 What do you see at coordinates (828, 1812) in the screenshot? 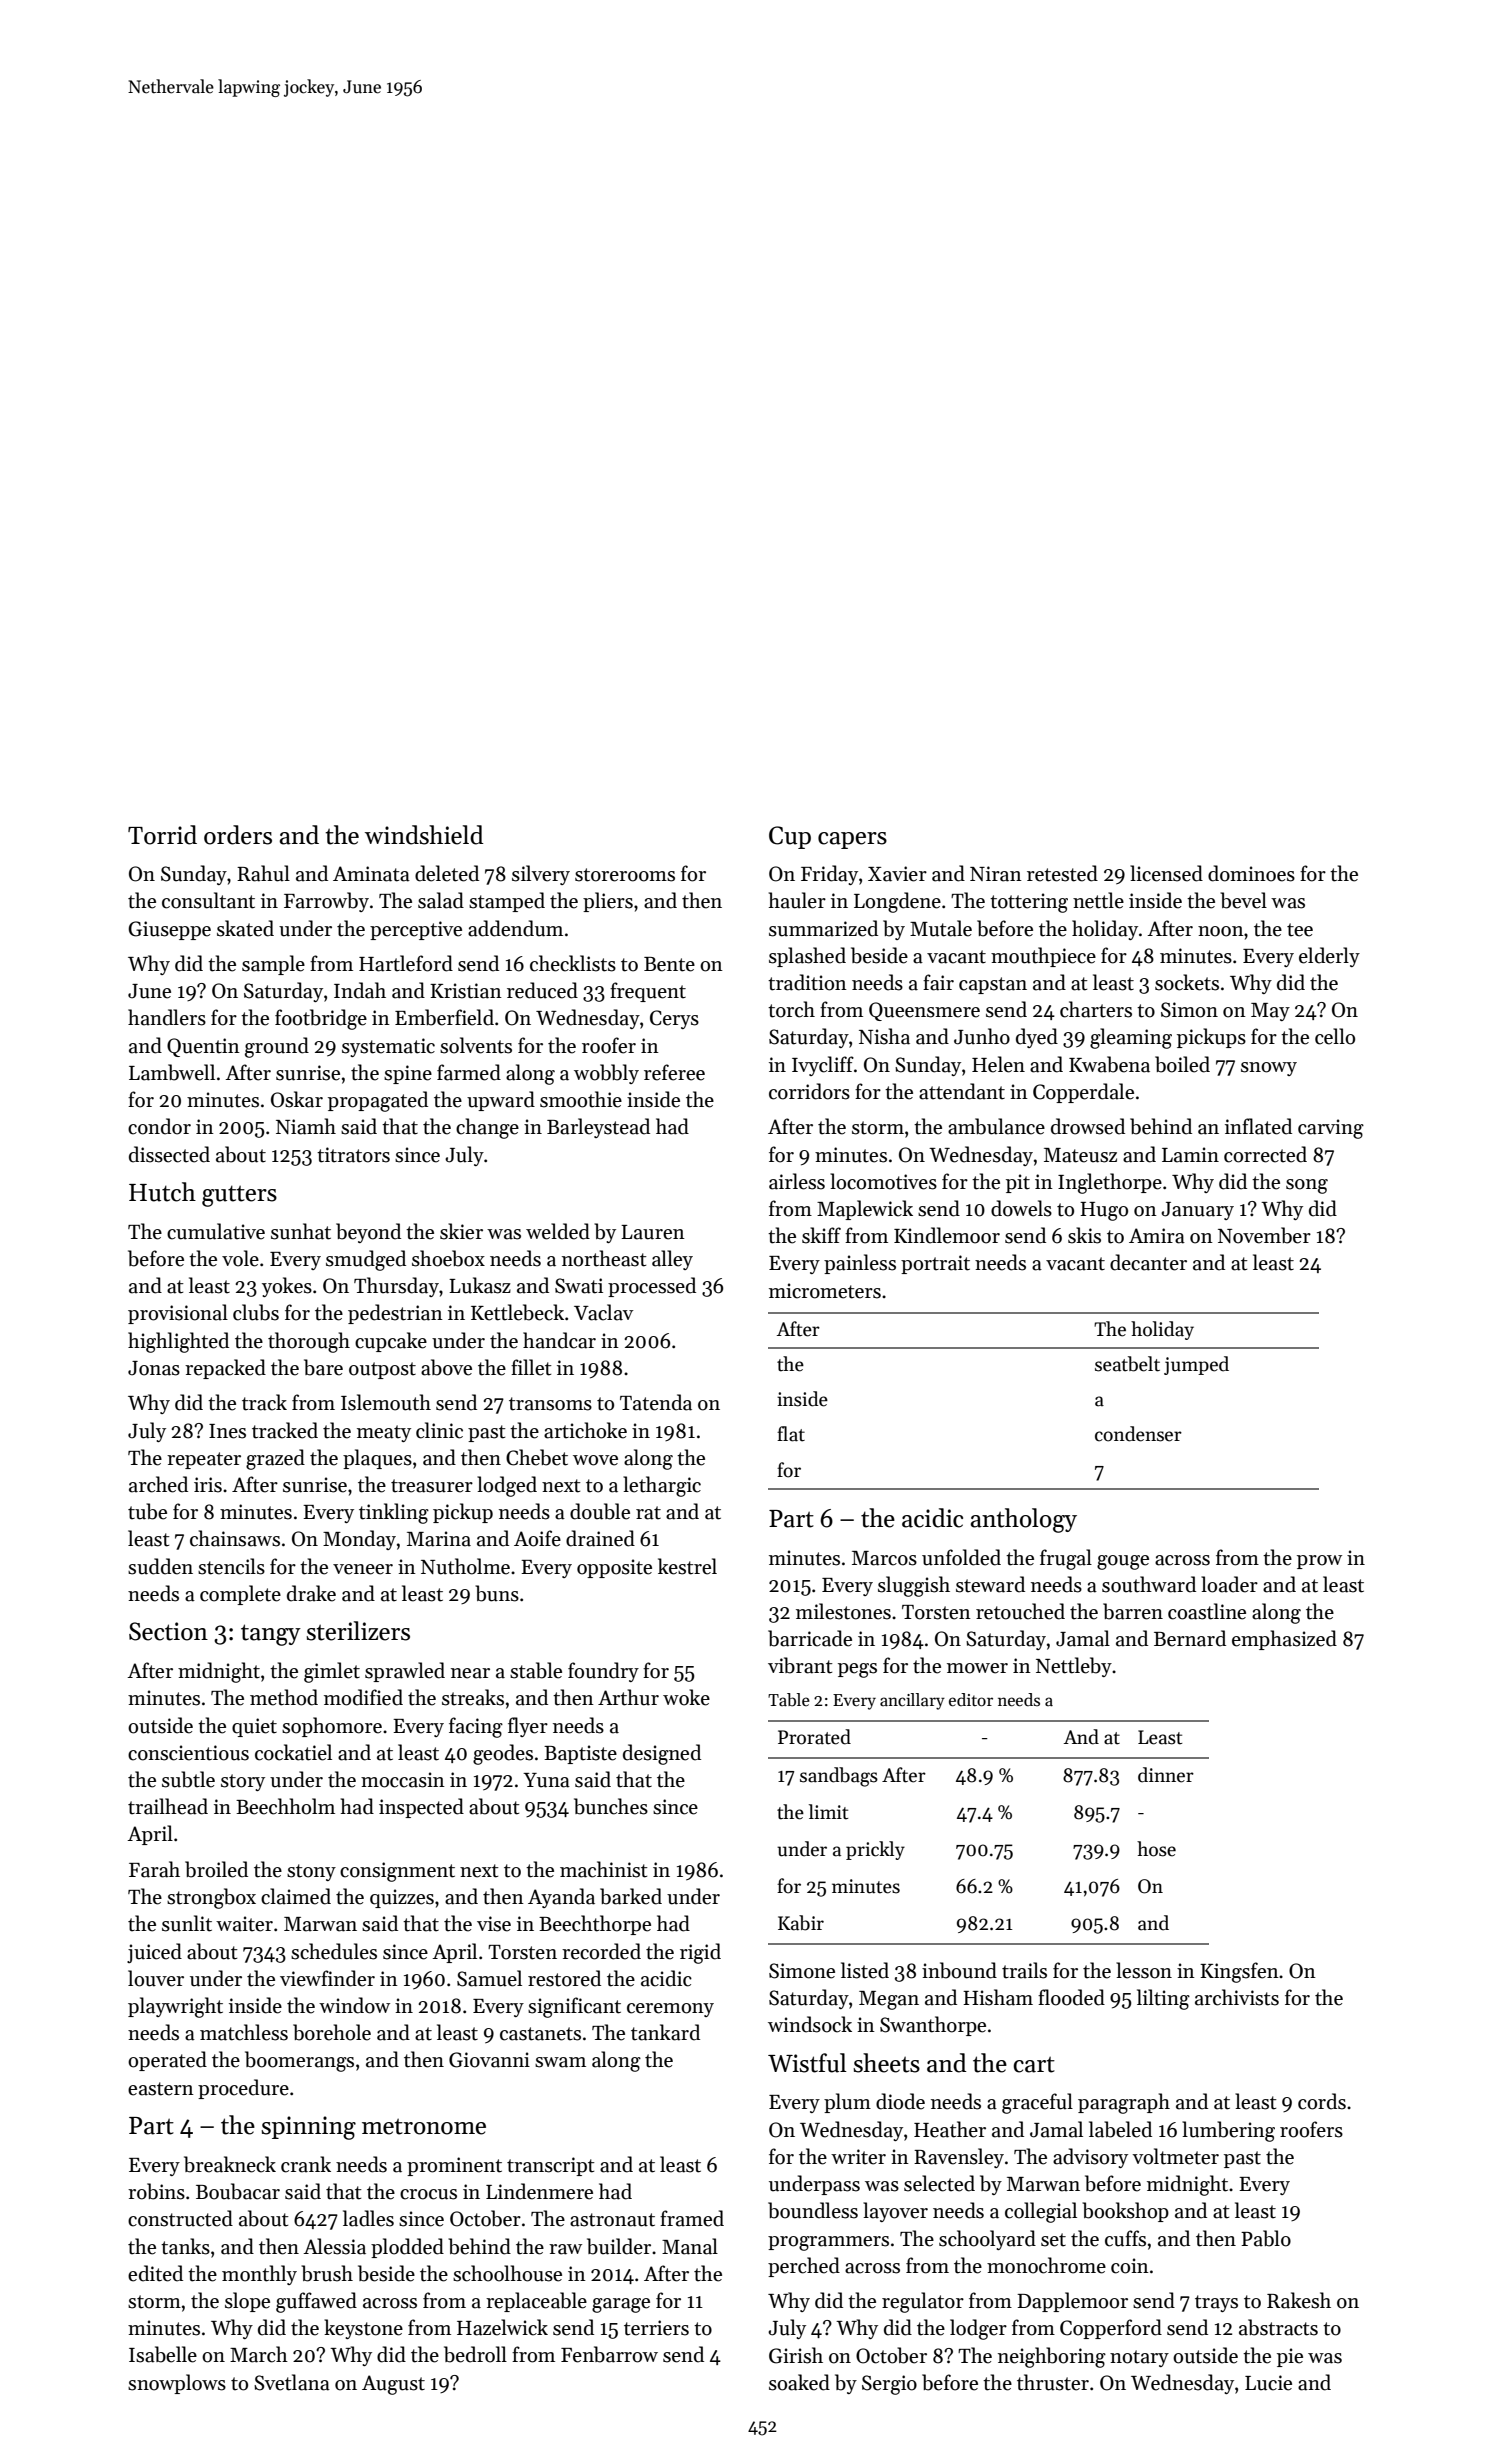
I see `limit` at bounding box center [828, 1812].
